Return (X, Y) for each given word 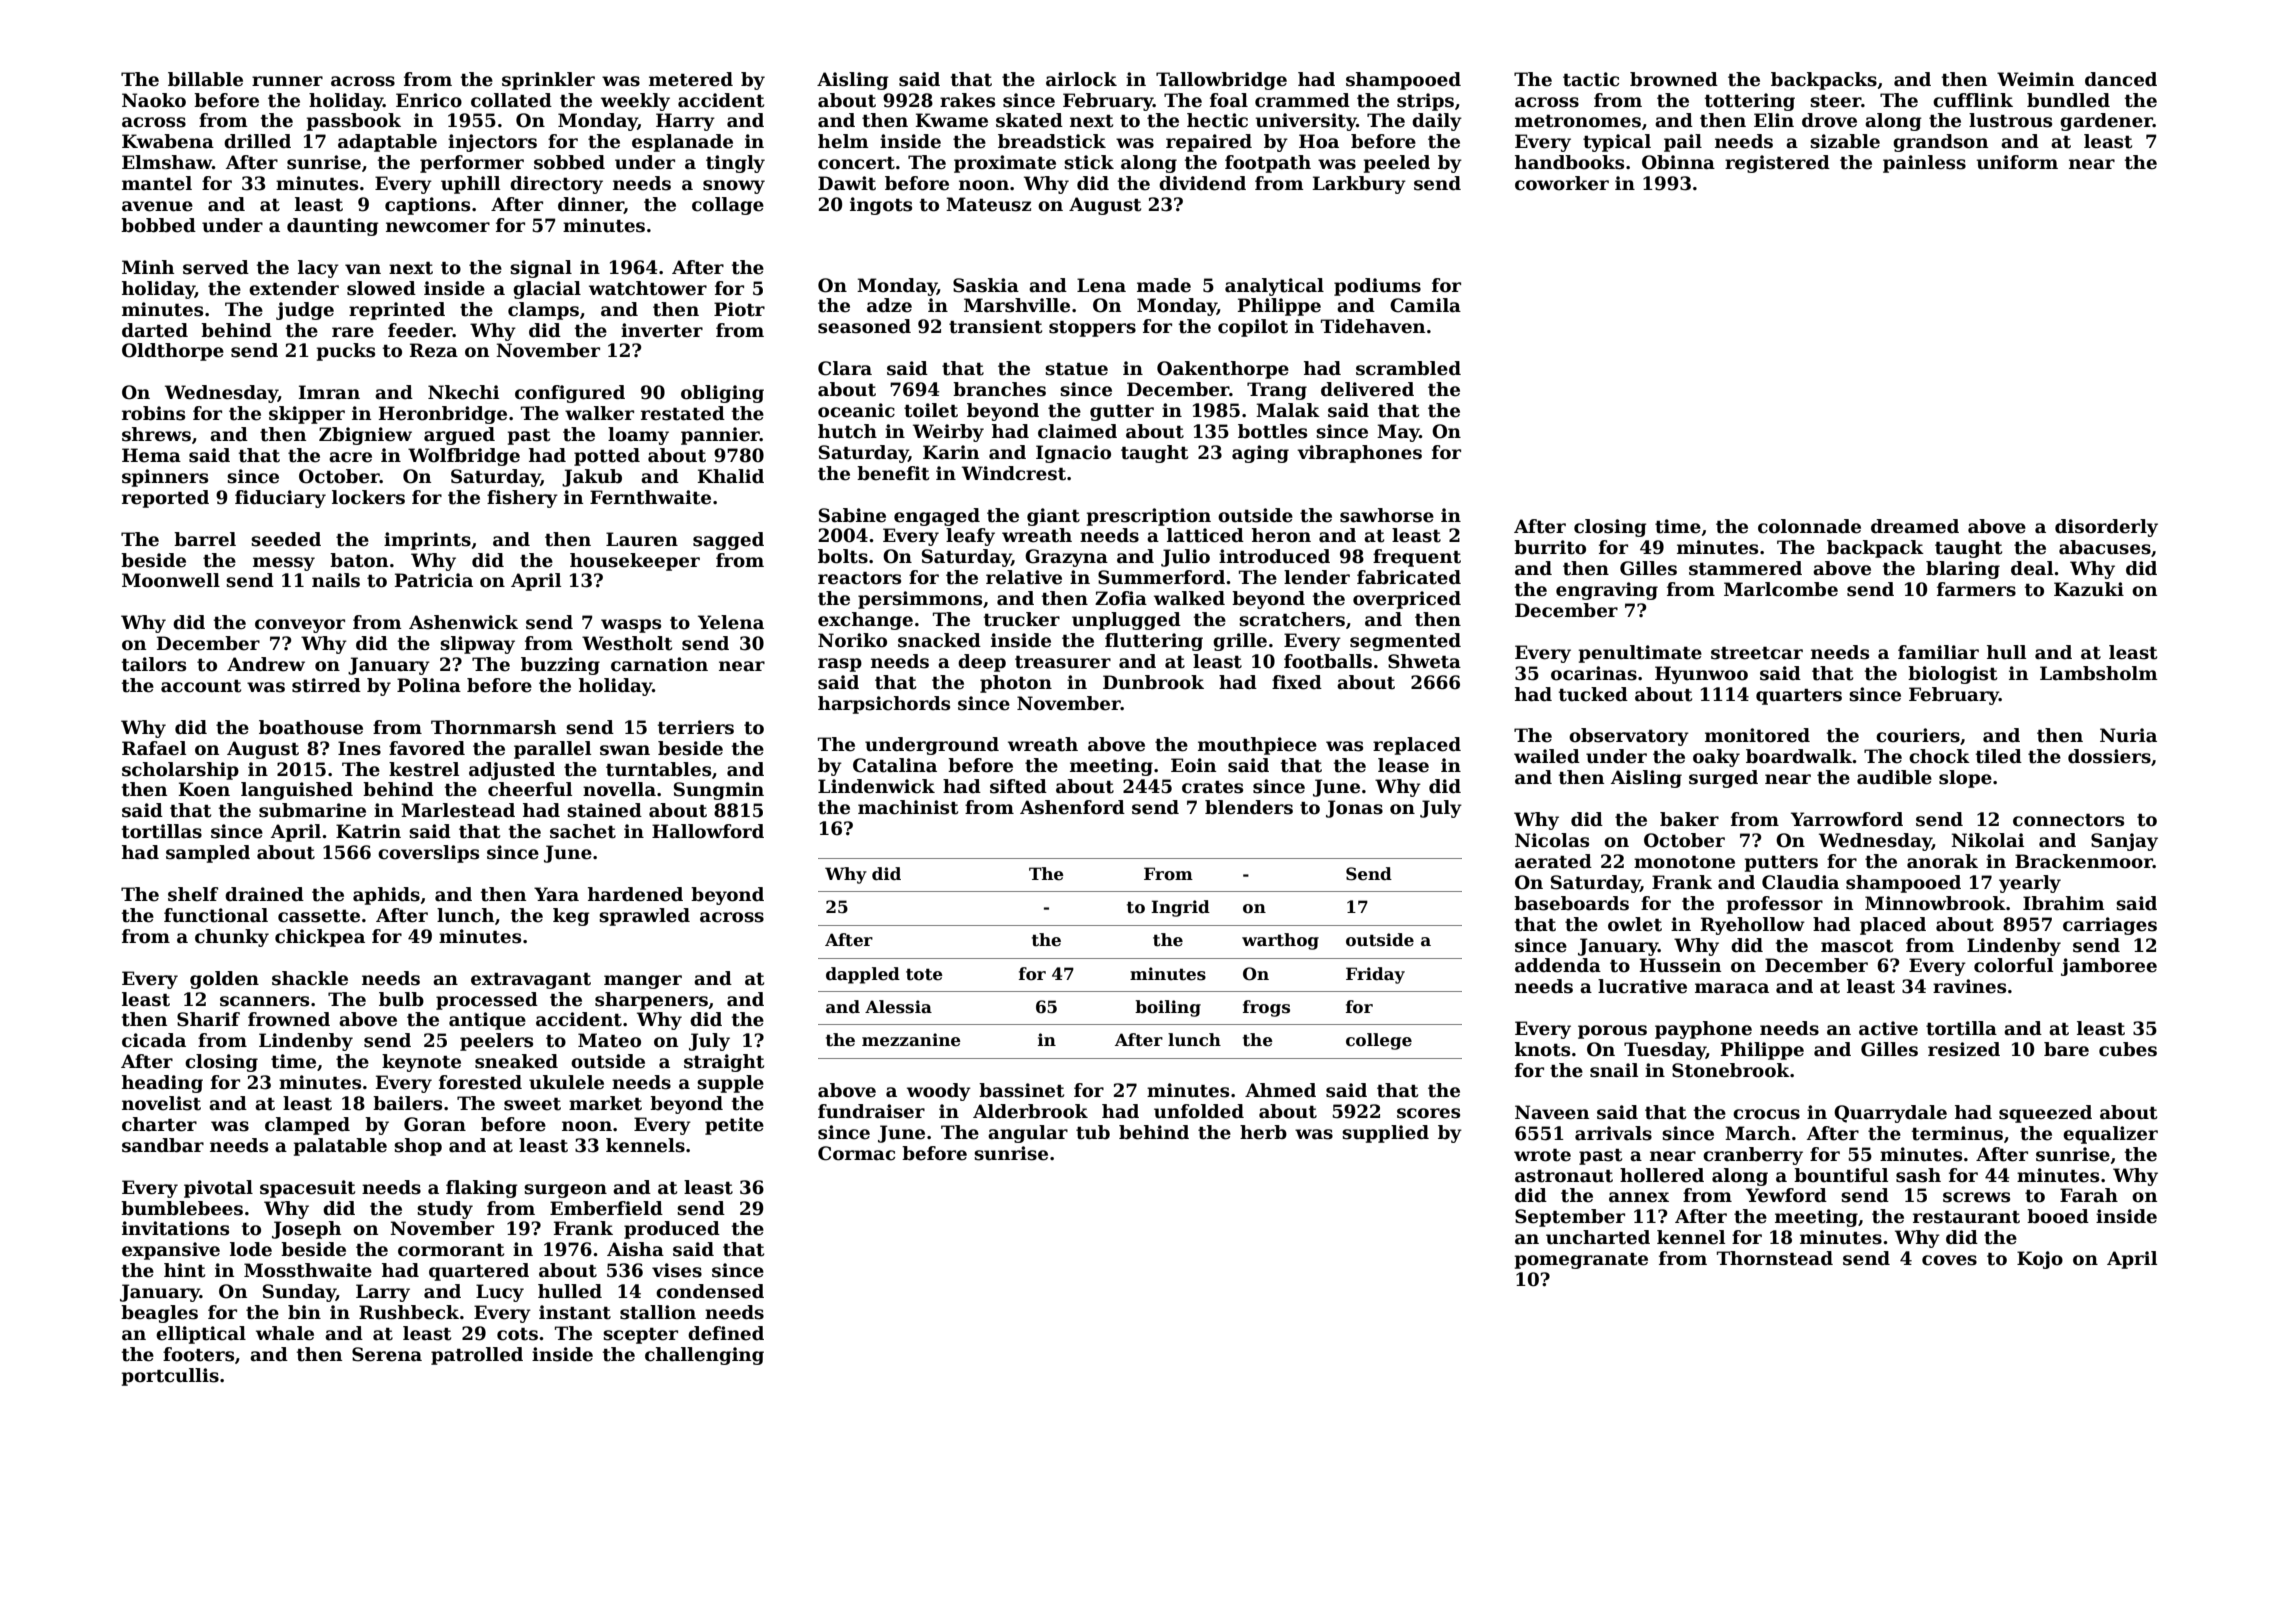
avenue (157, 206)
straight (724, 1063)
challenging (704, 1356)
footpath (1268, 164)
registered (1777, 164)
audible (1894, 777)
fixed (1297, 682)
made (1164, 285)
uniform (2017, 162)
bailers (407, 1103)
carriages (2110, 926)
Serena (387, 1354)
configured (570, 394)
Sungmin (719, 791)
